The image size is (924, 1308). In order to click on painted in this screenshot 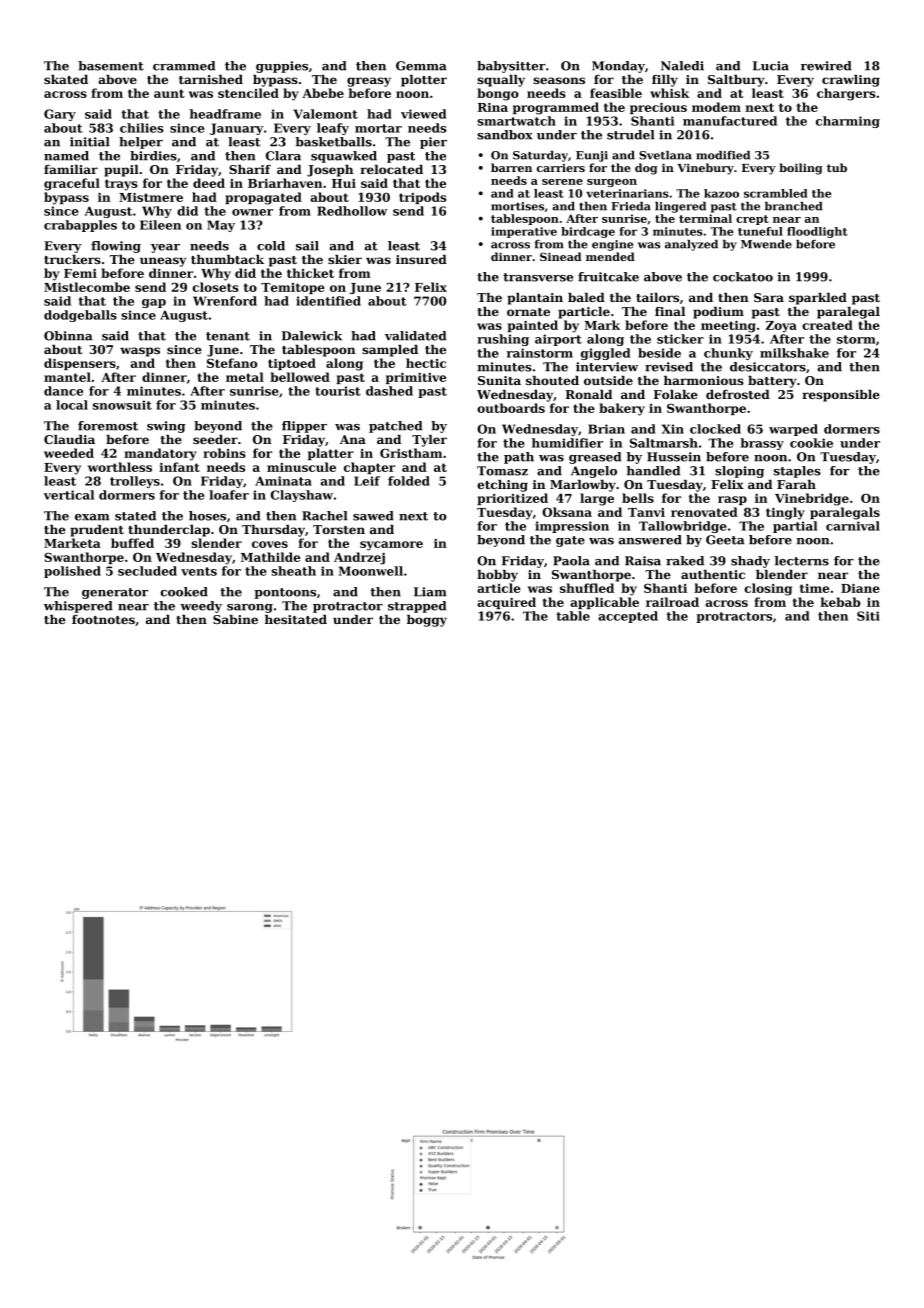, I will do `click(532, 326)`.
